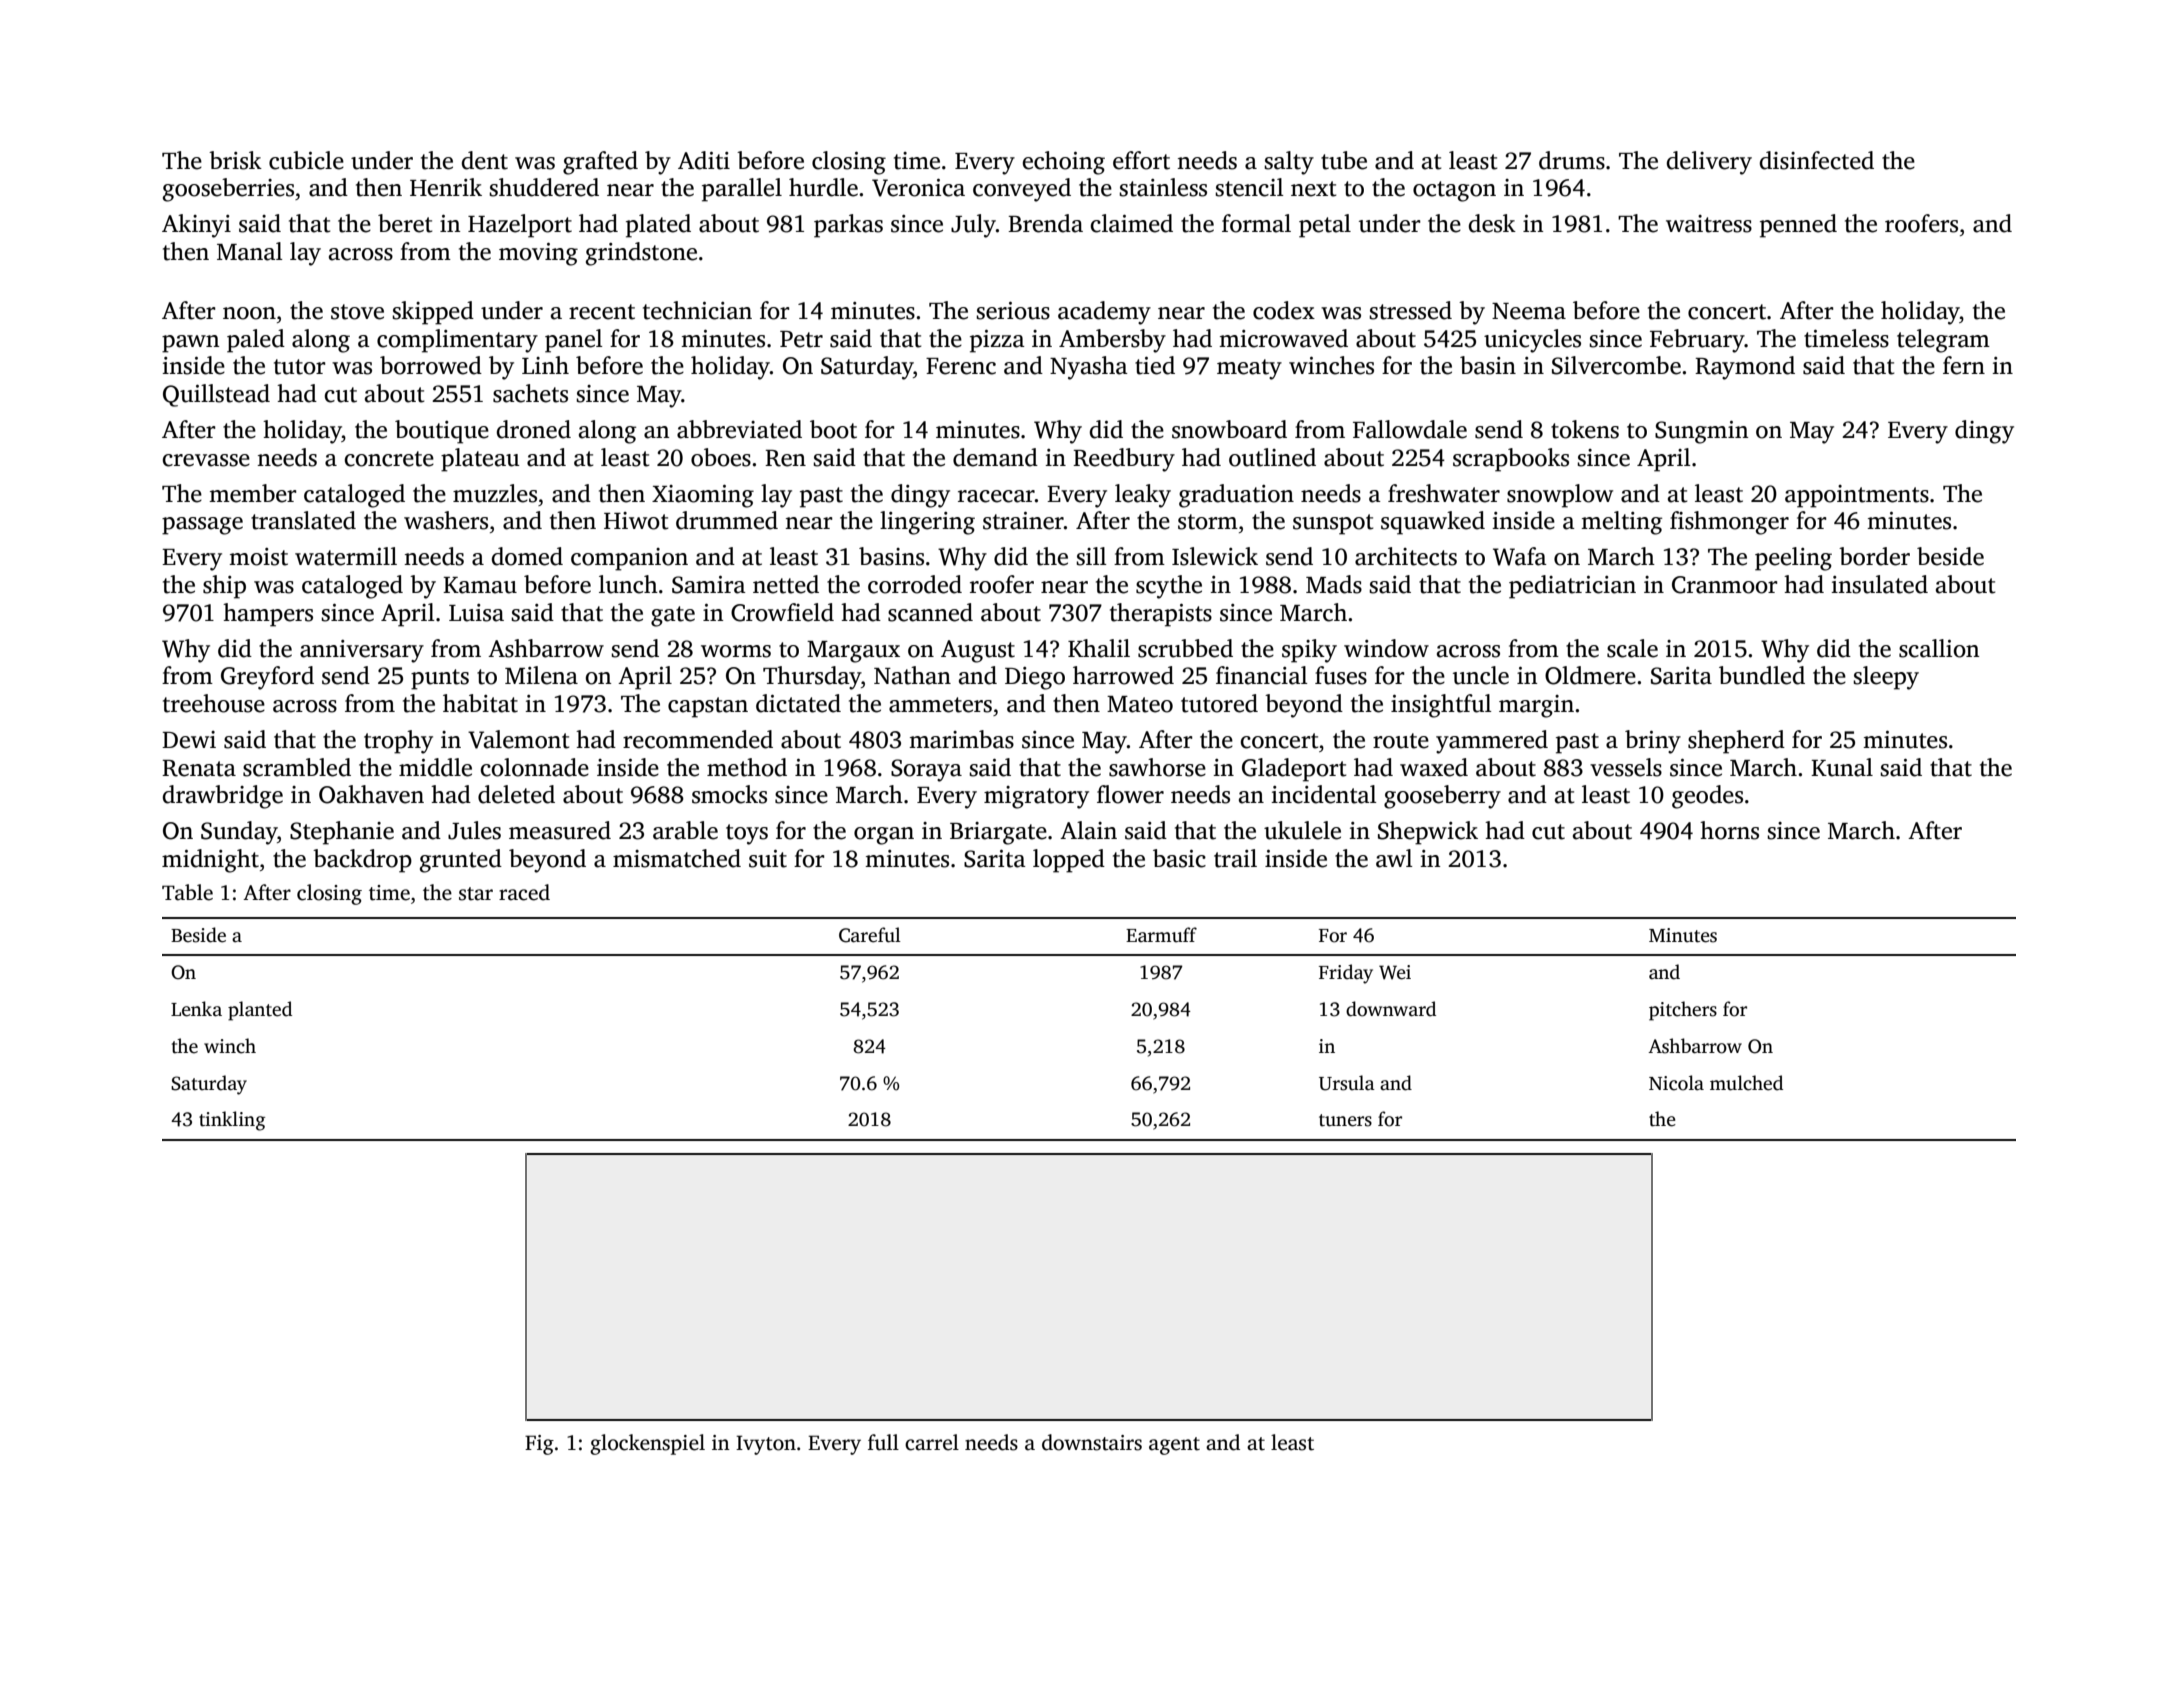  What do you see at coordinates (1746, 1083) in the image?
I see `mulched` at bounding box center [1746, 1083].
